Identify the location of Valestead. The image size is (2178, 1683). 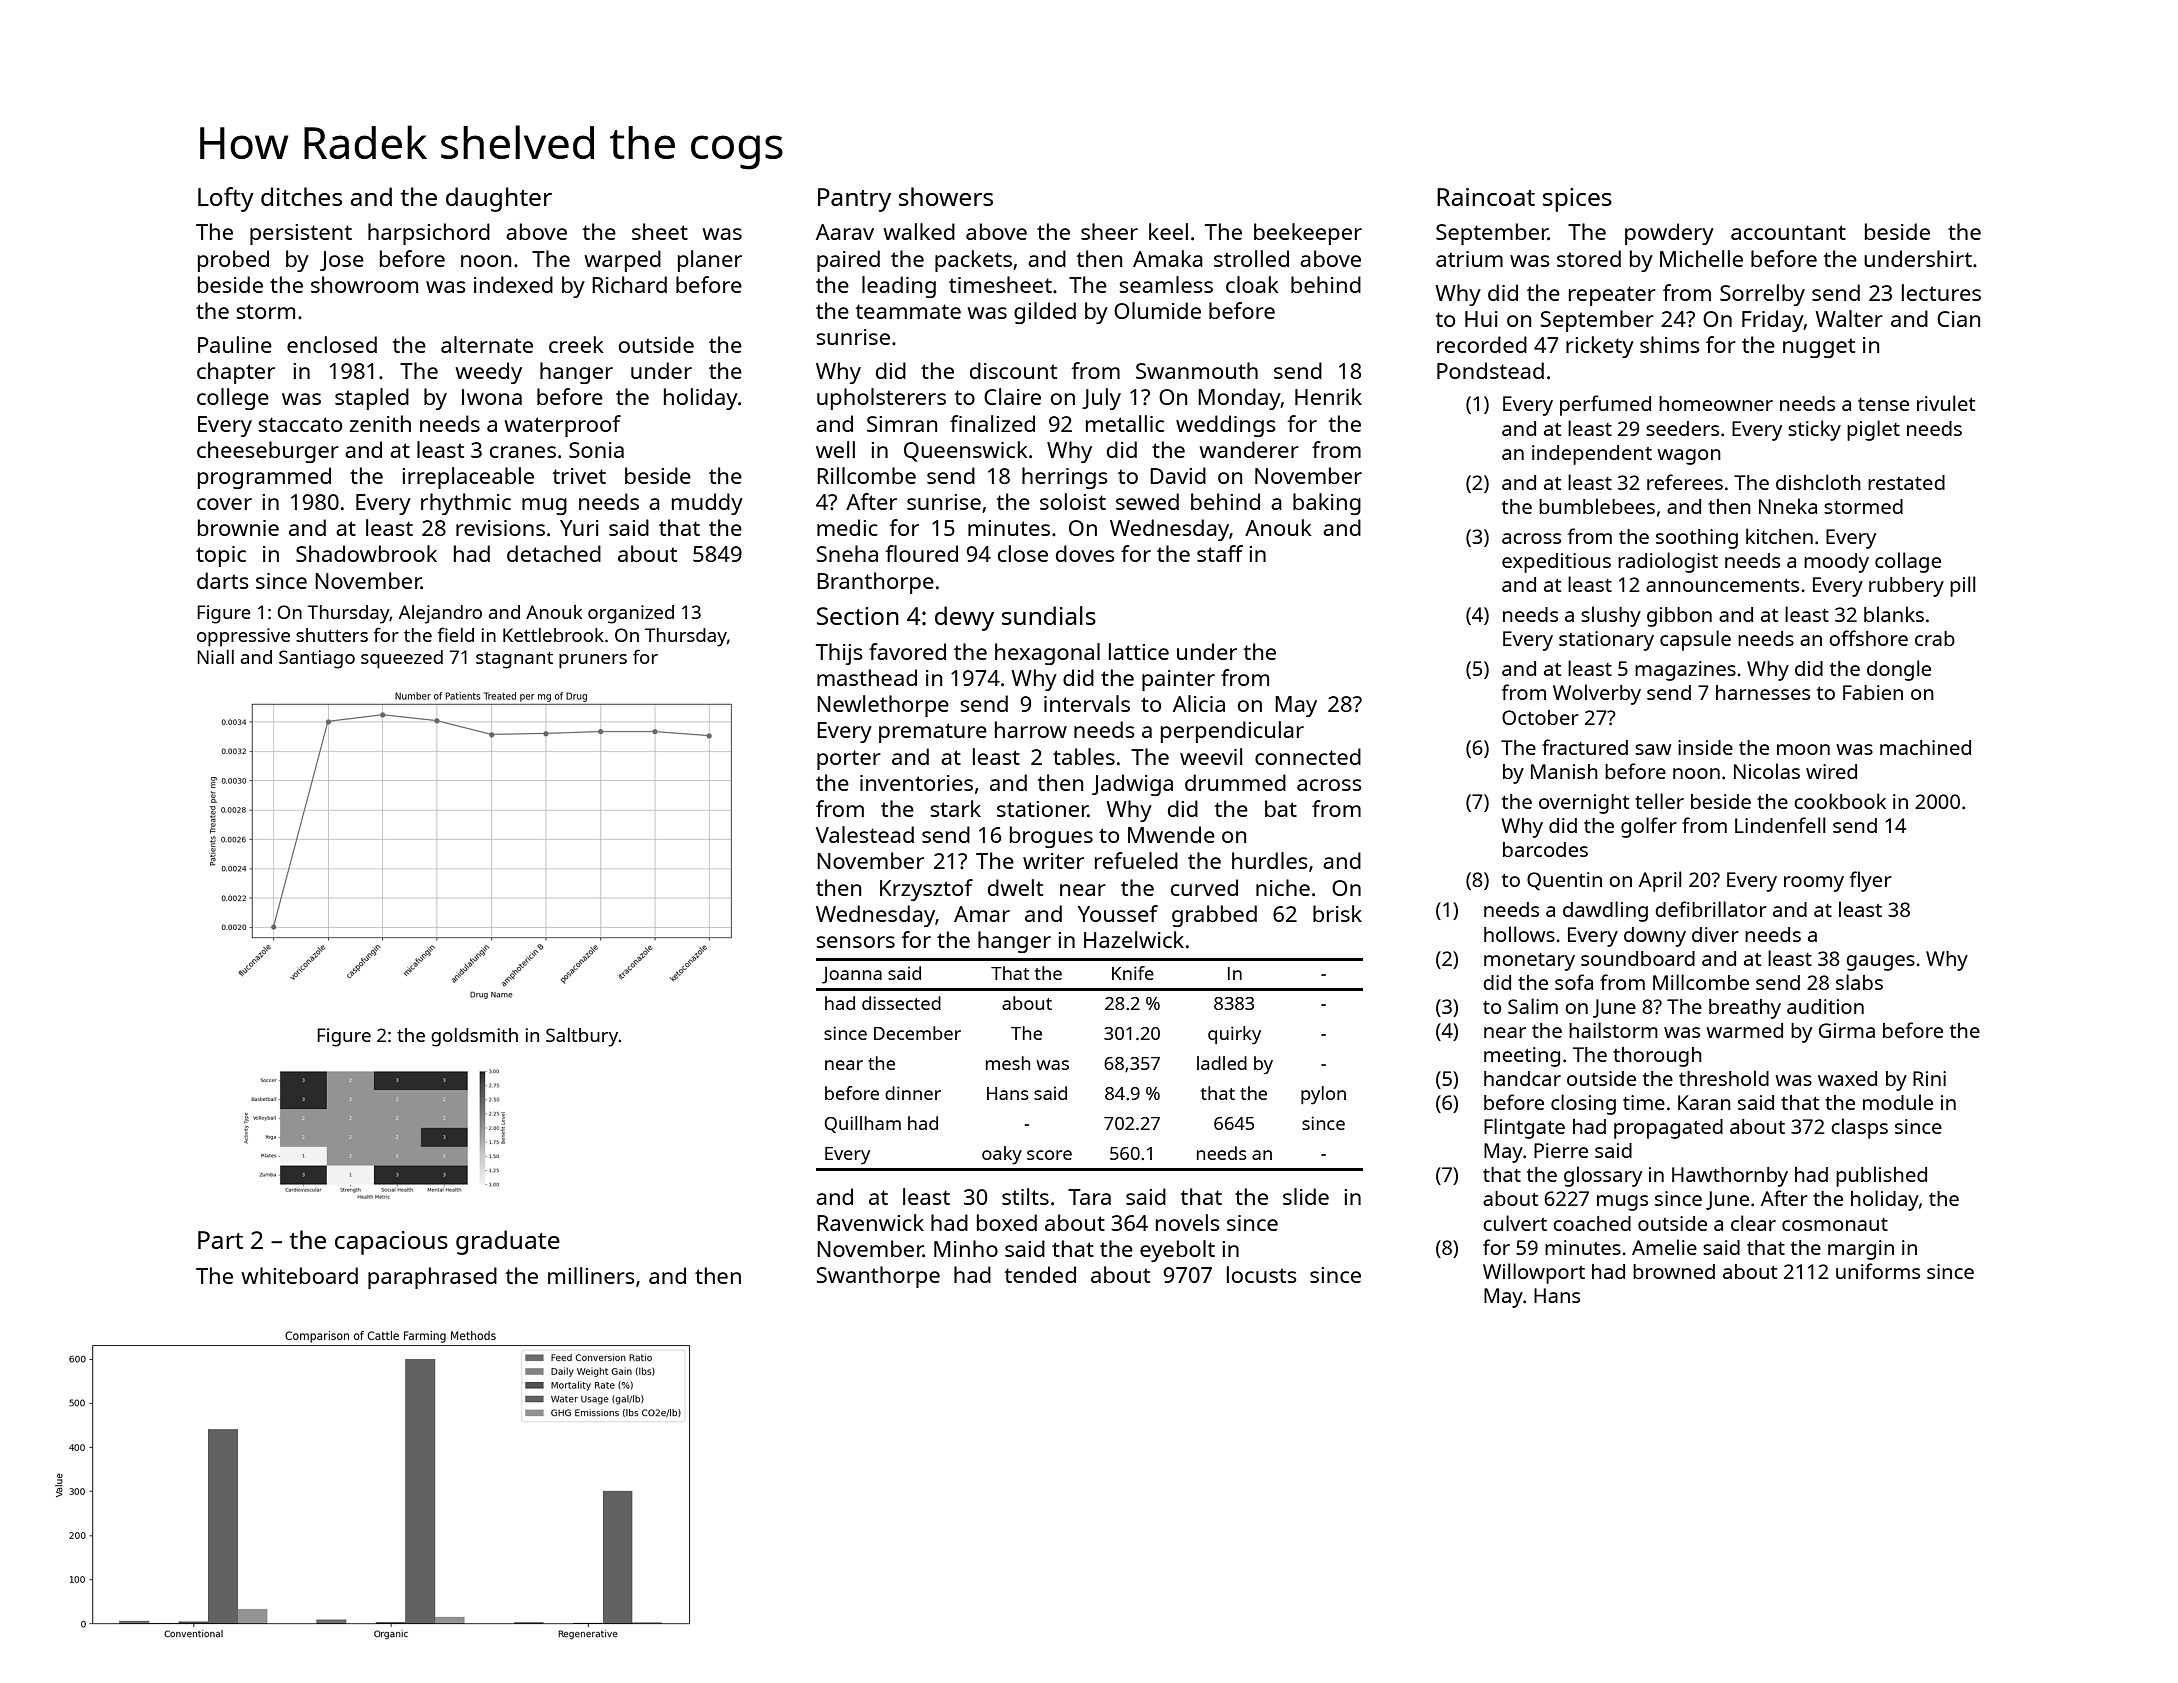
(865, 834).
